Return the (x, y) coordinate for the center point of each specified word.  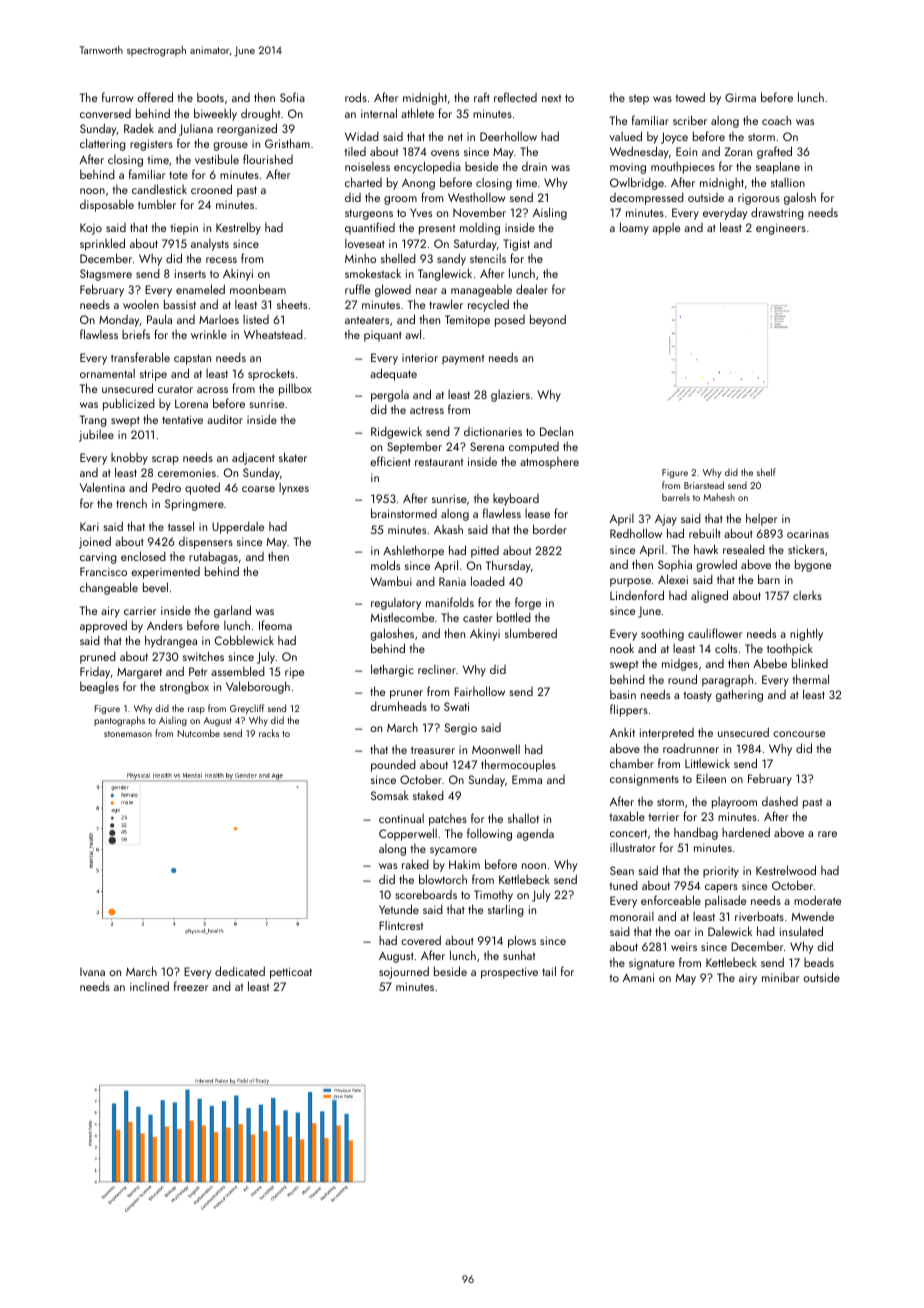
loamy (634, 228)
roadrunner (691, 748)
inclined (149, 986)
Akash (448, 529)
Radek (139, 128)
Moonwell (496, 749)
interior (420, 357)
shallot (523, 818)
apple (666, 229)
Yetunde (399, 909)
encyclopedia (427, 167)
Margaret (139, 673)
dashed (780, 801)
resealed (744, 549)
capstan (192, 359)
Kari (89, 526)
